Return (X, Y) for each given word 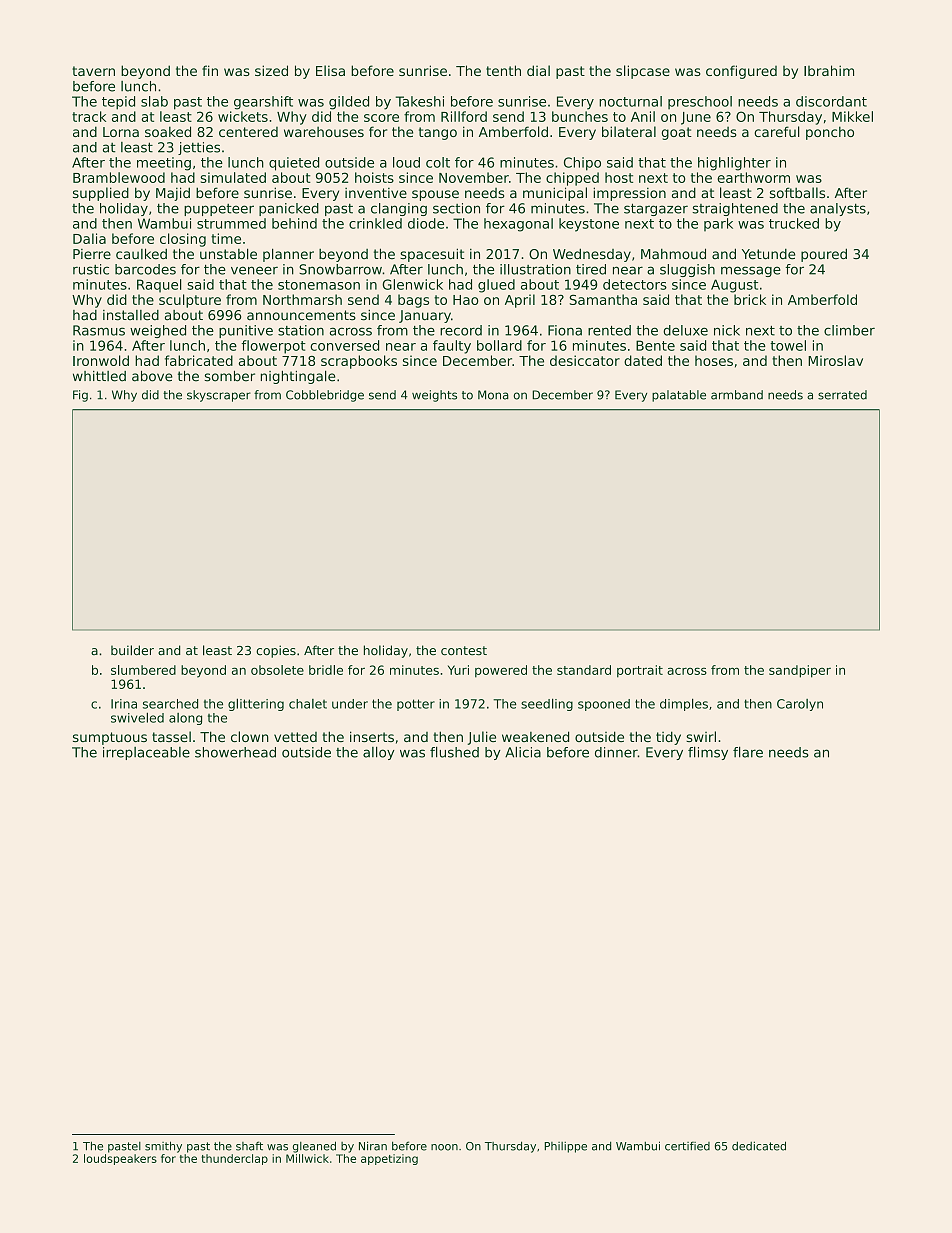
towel (788, 345)
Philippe (566, 1147)
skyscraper (219, 396)
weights (434, 396)
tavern (93, 71)
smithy (163, 1147)
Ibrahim (829, 70)
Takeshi (420, 101)
